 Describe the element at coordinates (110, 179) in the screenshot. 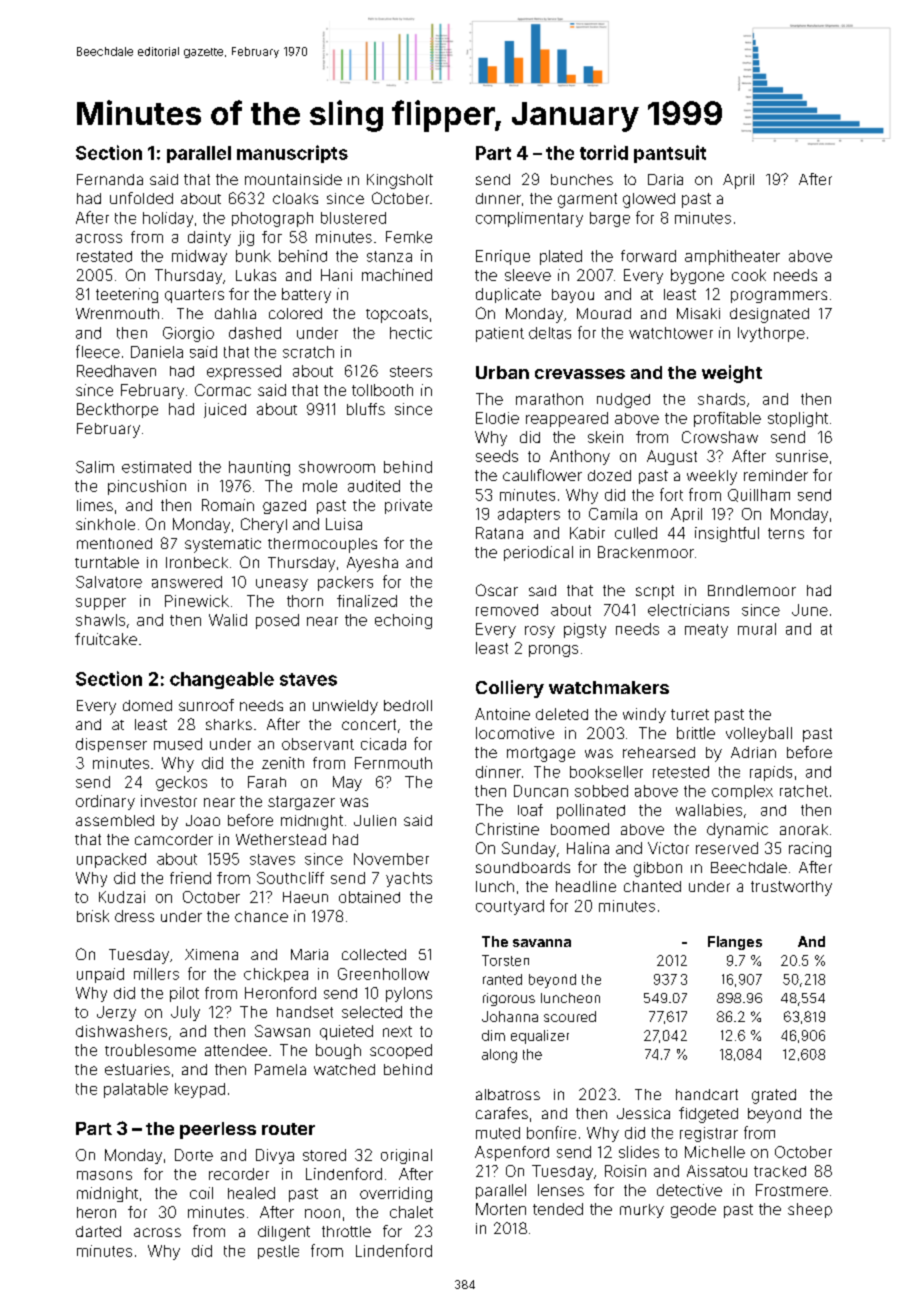

I see `Fernanda` at that location.
